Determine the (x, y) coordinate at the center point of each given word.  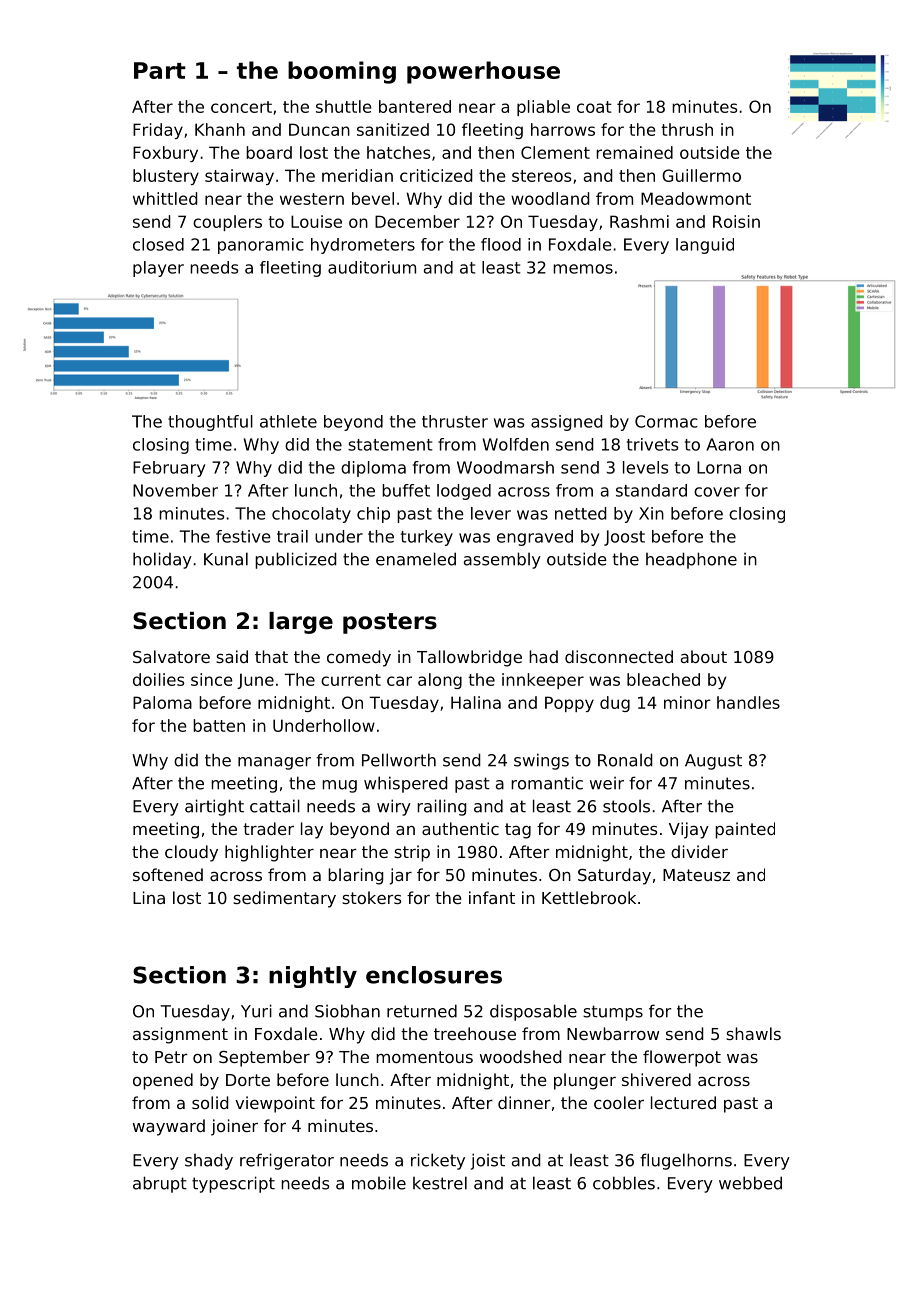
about (704, 656)
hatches (398, 152)
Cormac (666, 421)
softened (168, 874)
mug (339, 786)
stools (626, 806)
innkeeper (543, 681)
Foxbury (165, 154)
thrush (687, 129)
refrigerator (287, 1161)
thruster (455, 421)
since (212, 679)
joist (488, 1161)
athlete (288, 421)
